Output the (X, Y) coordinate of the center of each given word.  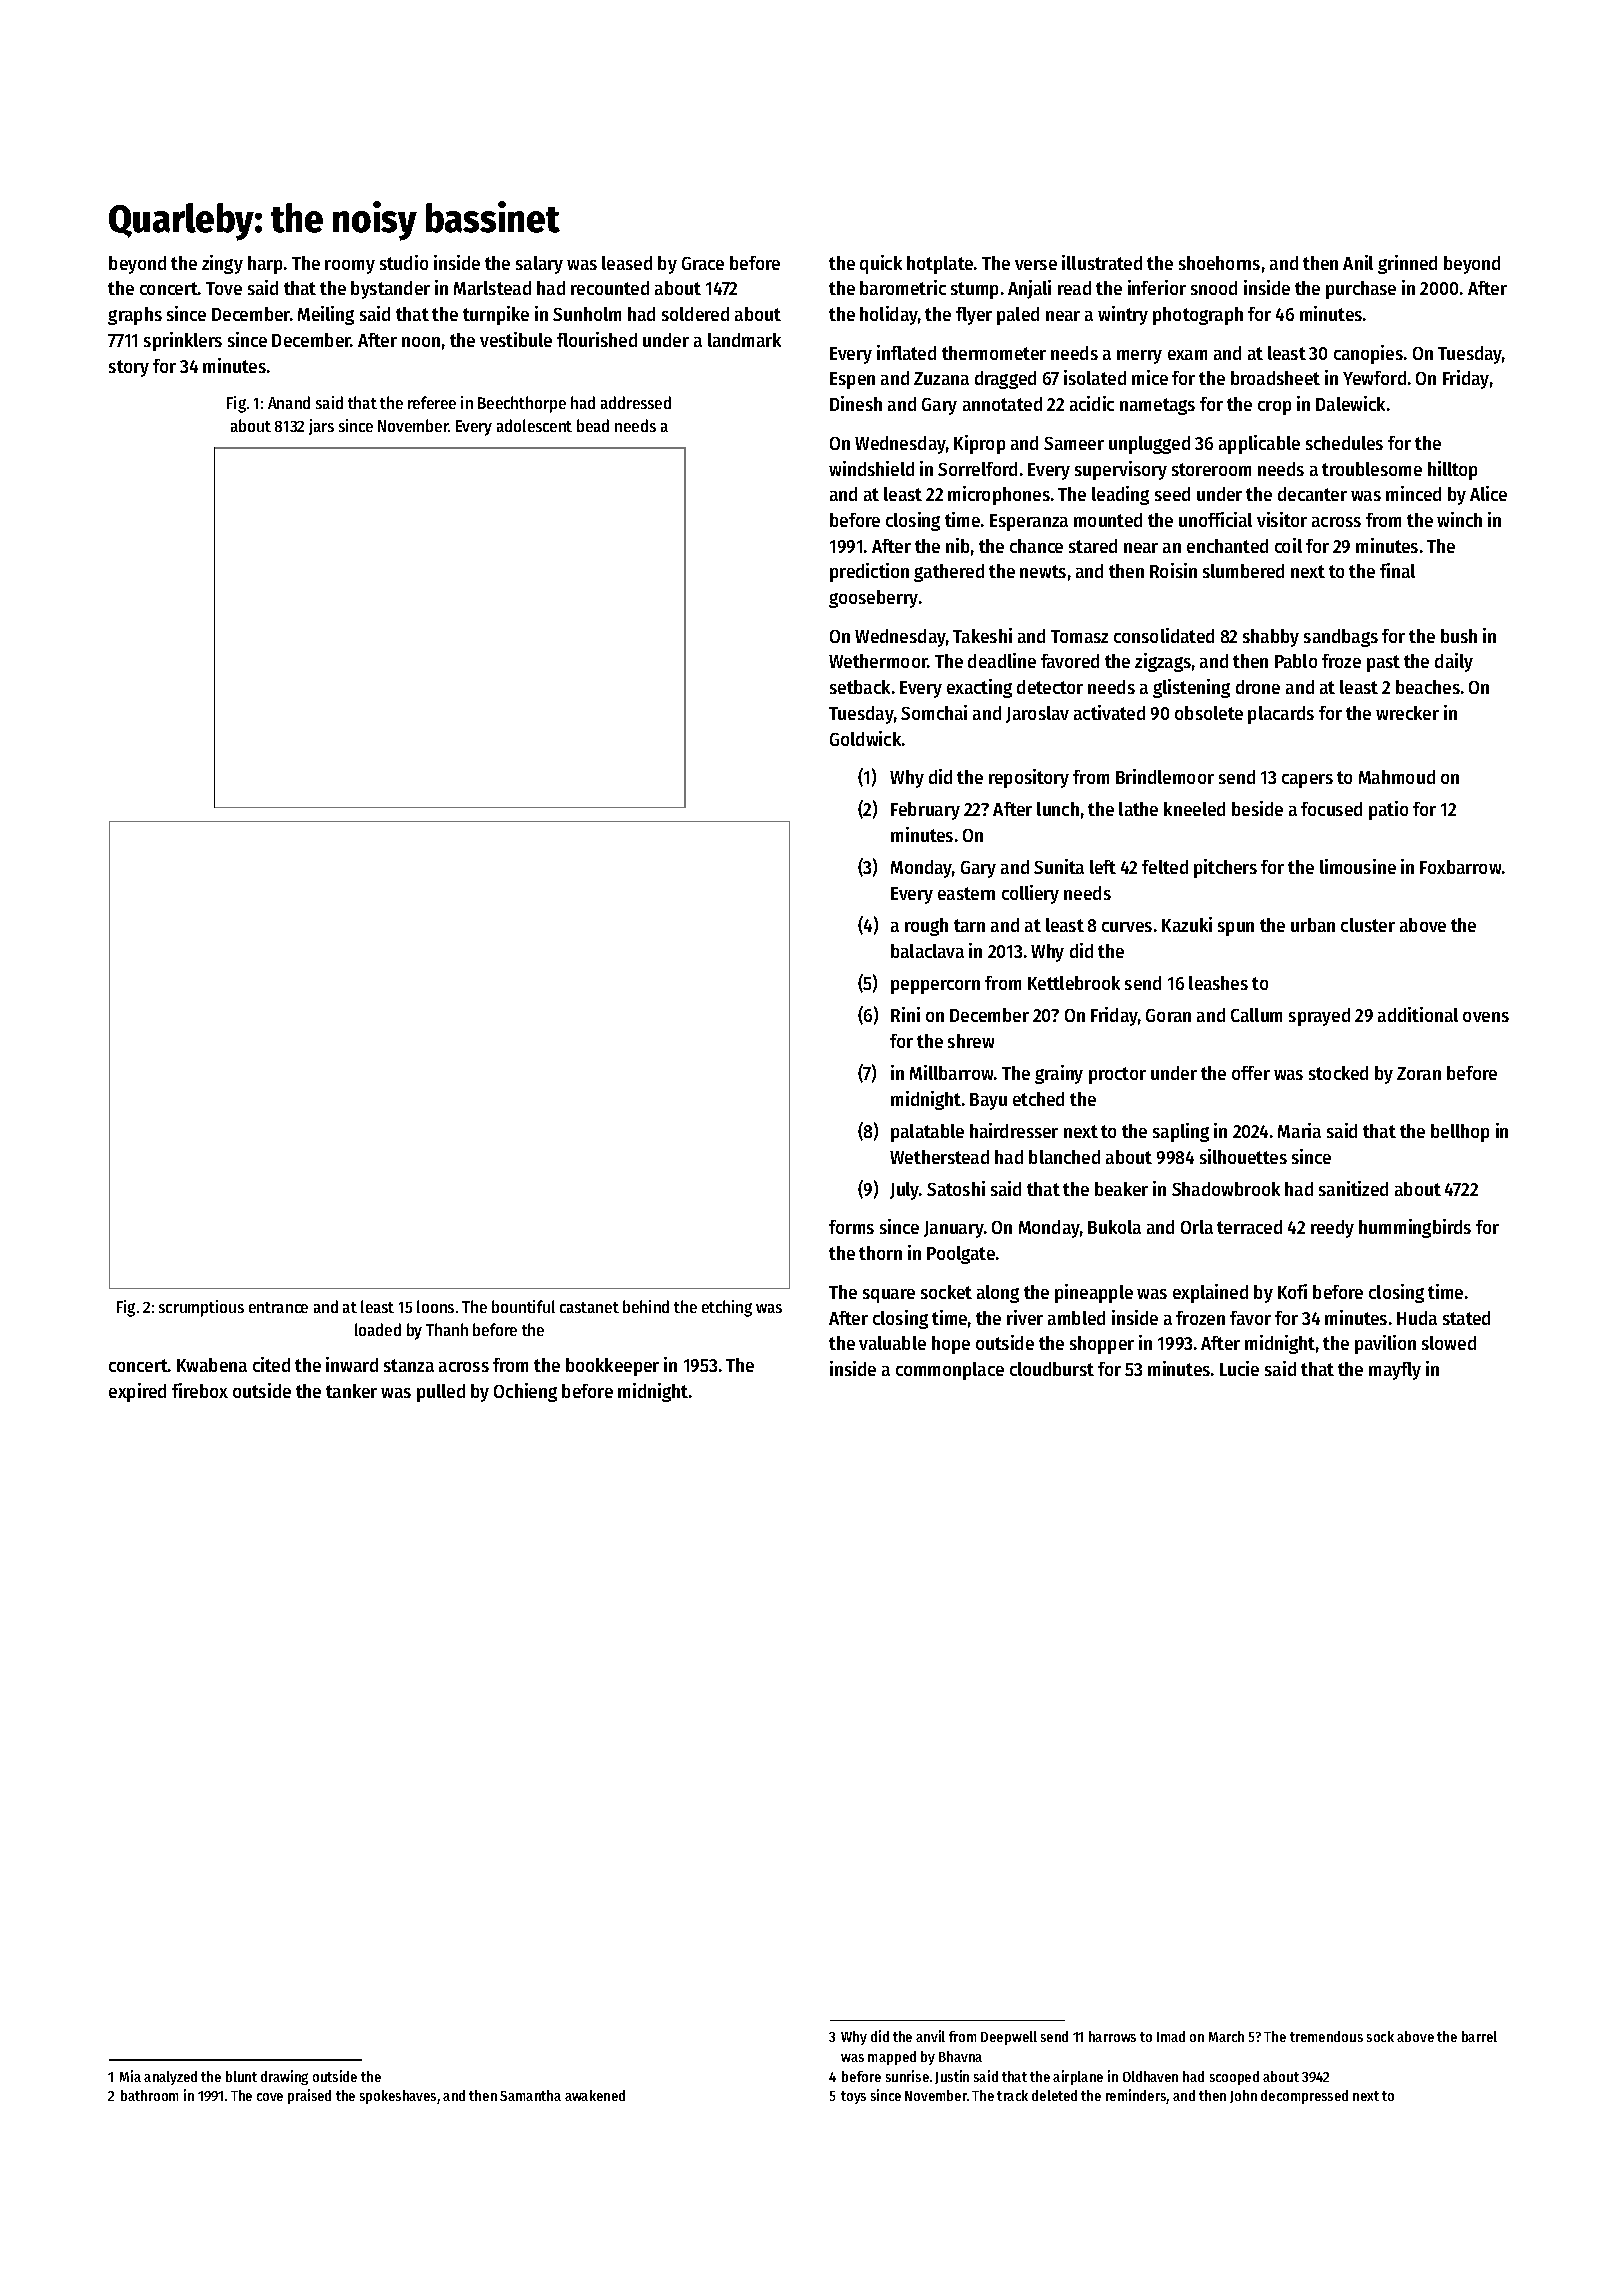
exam (1187, 355)
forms (851, 1227)
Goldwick (865, 738)
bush (1459, 636)
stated (1466, 1318)
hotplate (940, 265)
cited (271, 1364)
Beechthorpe (522, 404)
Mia (130, 2076)
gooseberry (873, 599)
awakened (595, 2095)
